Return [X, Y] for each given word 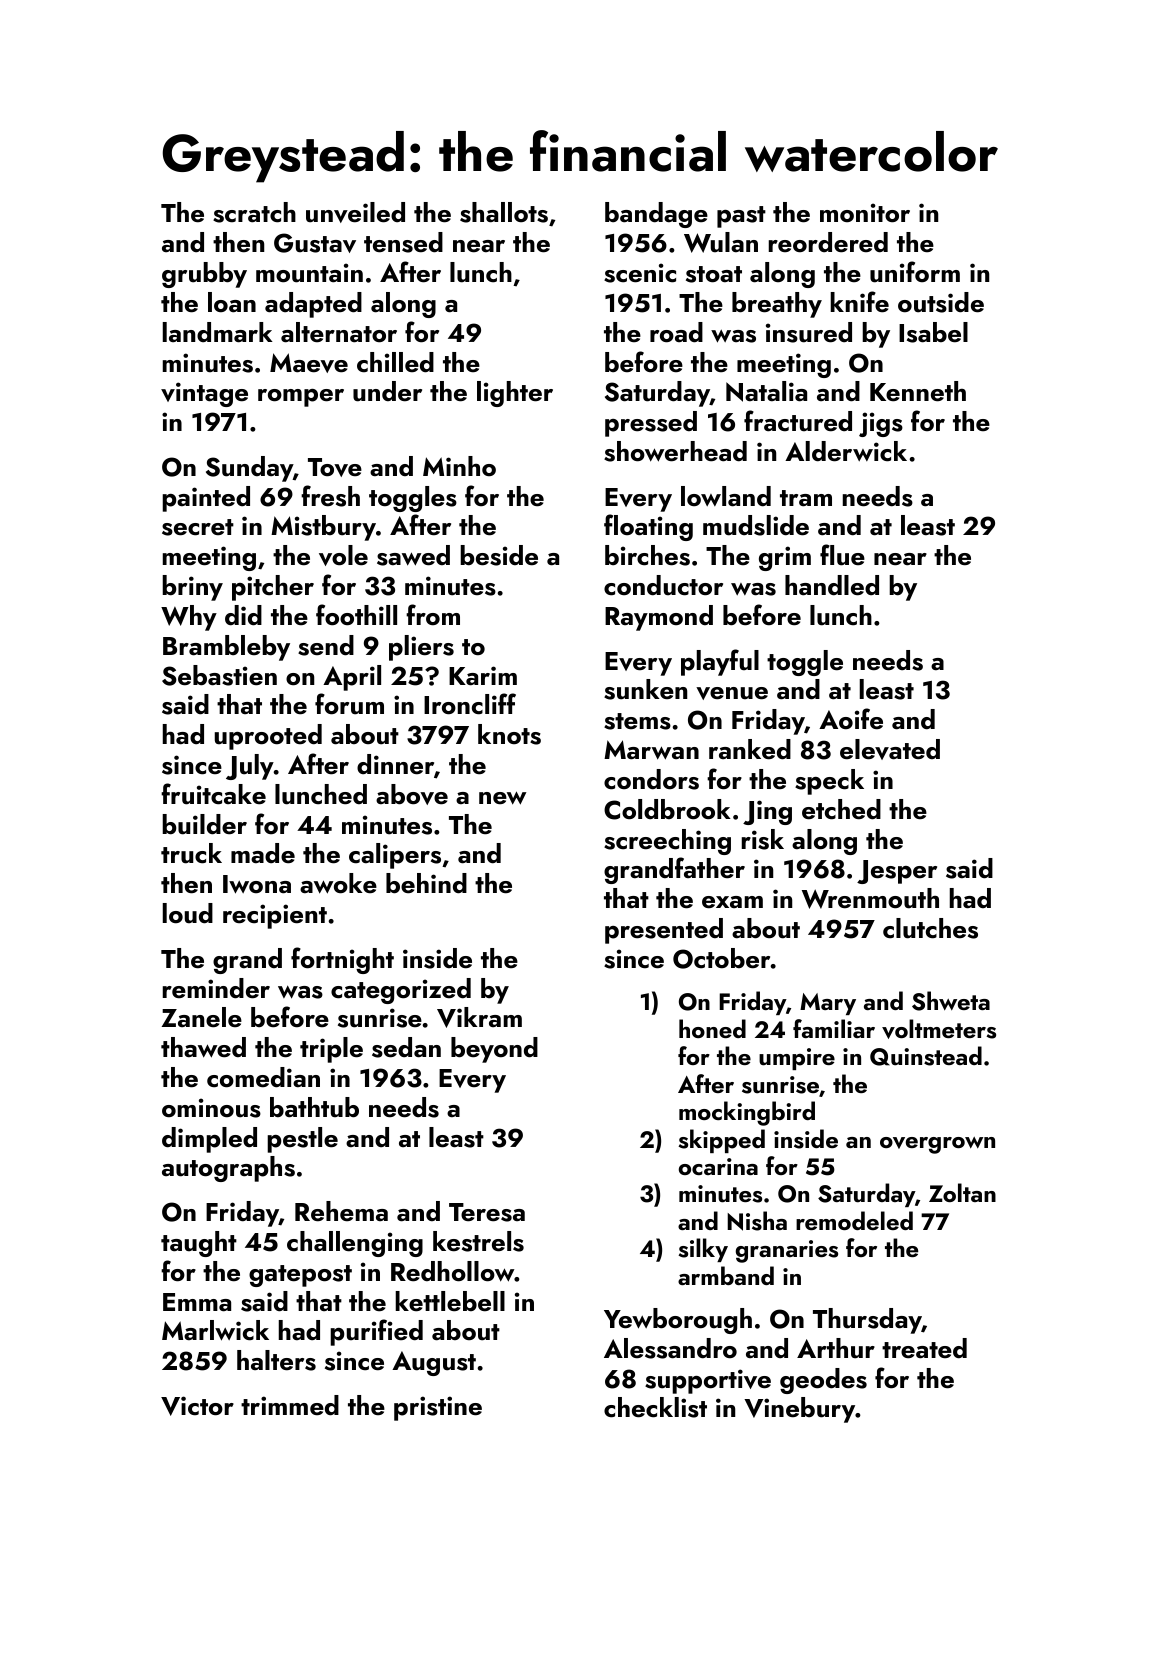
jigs [881, 424]
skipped [722, 1141]
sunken [645, 689]
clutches [930, 928]
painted [206, 499]
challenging [355, 1244]
